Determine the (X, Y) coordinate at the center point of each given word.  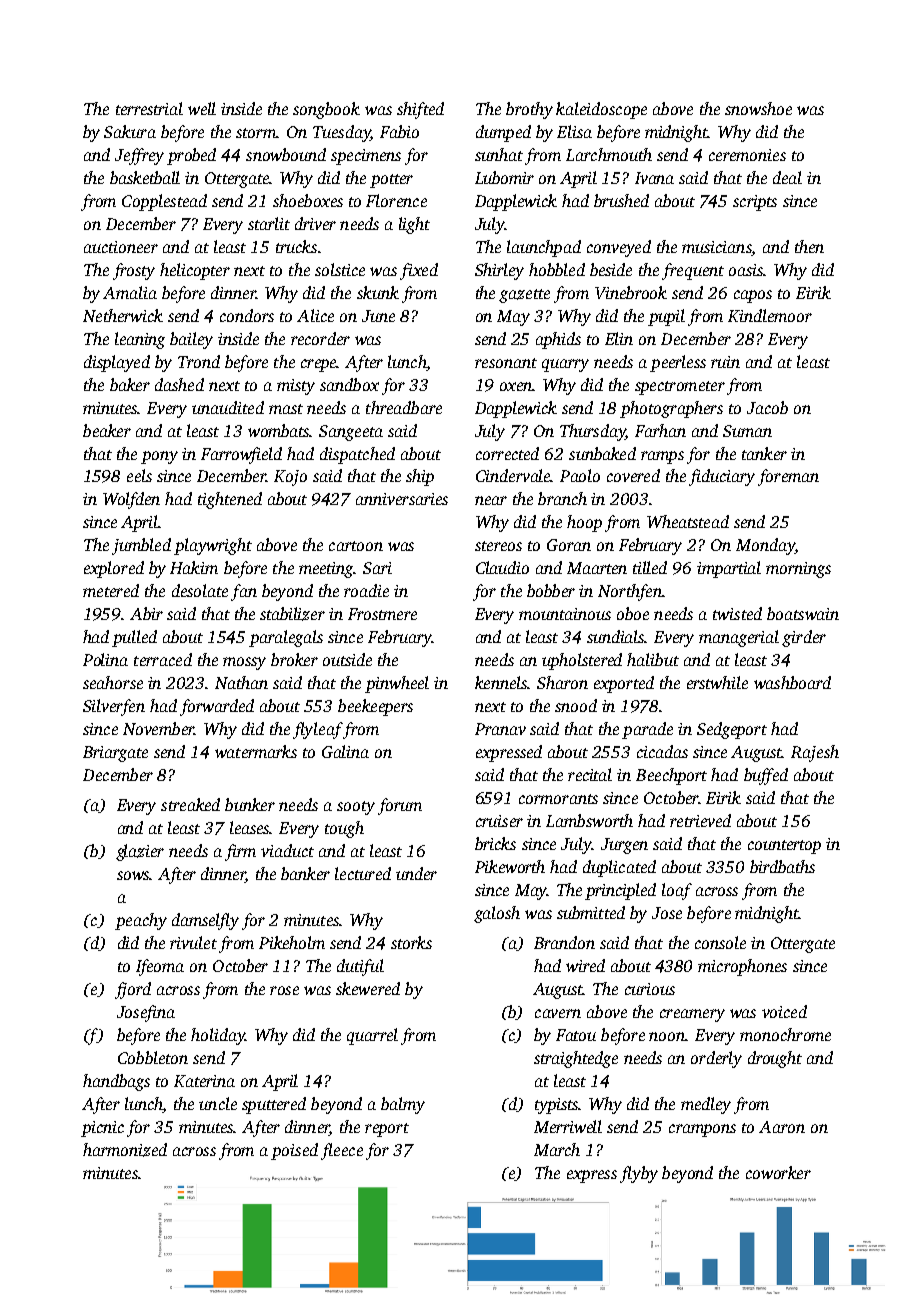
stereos (498, 546)
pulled (134, 638)
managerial (739, 638)
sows (133, 875)
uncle (218, 1103)
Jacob (767, 407)
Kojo (290, 478)
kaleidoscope (601, 110)
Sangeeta (351, 433)
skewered (368, 988)
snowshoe (758, 108)
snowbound (286, 154)
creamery (692, 1015)
